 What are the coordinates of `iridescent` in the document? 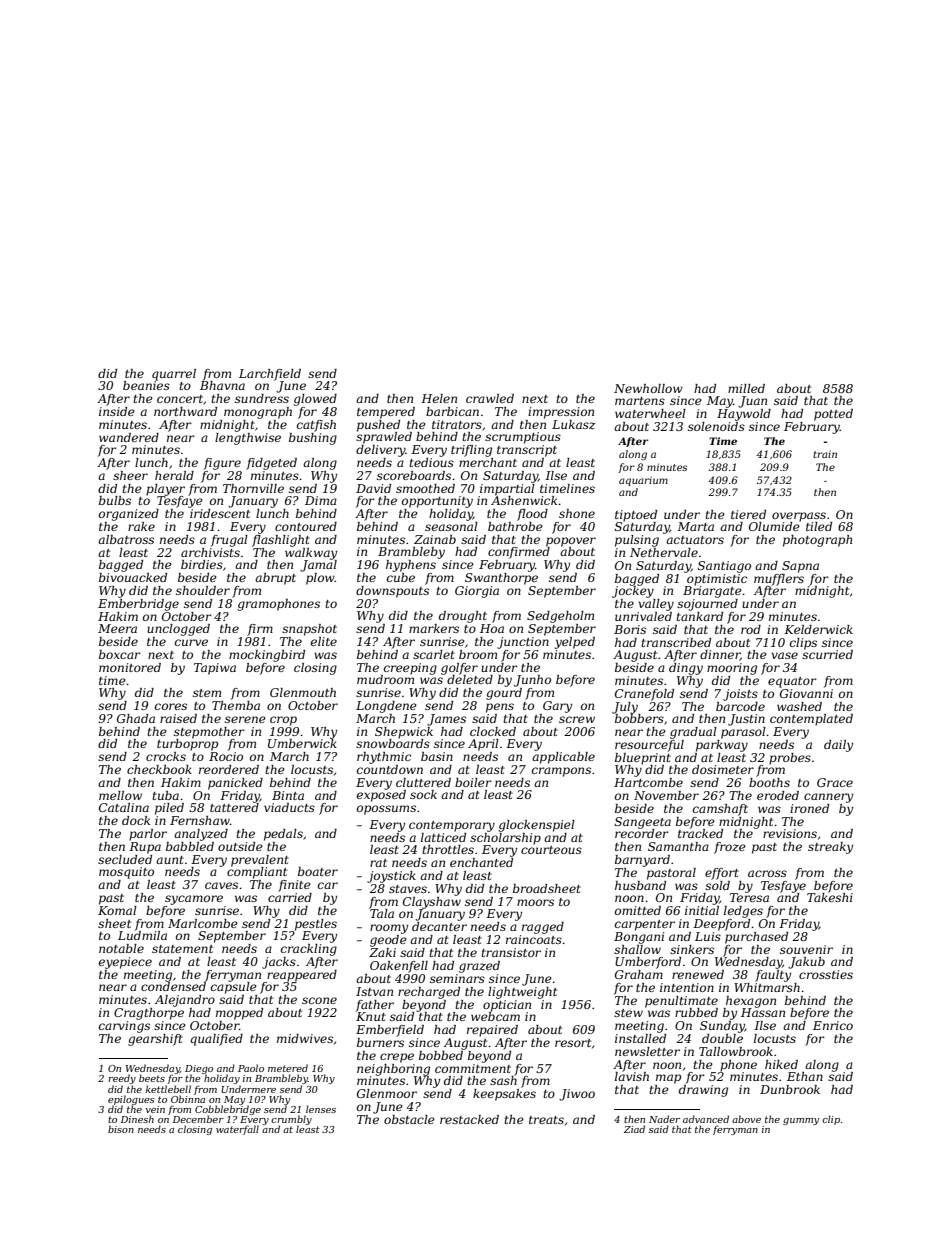 It's located at (220, 513).
